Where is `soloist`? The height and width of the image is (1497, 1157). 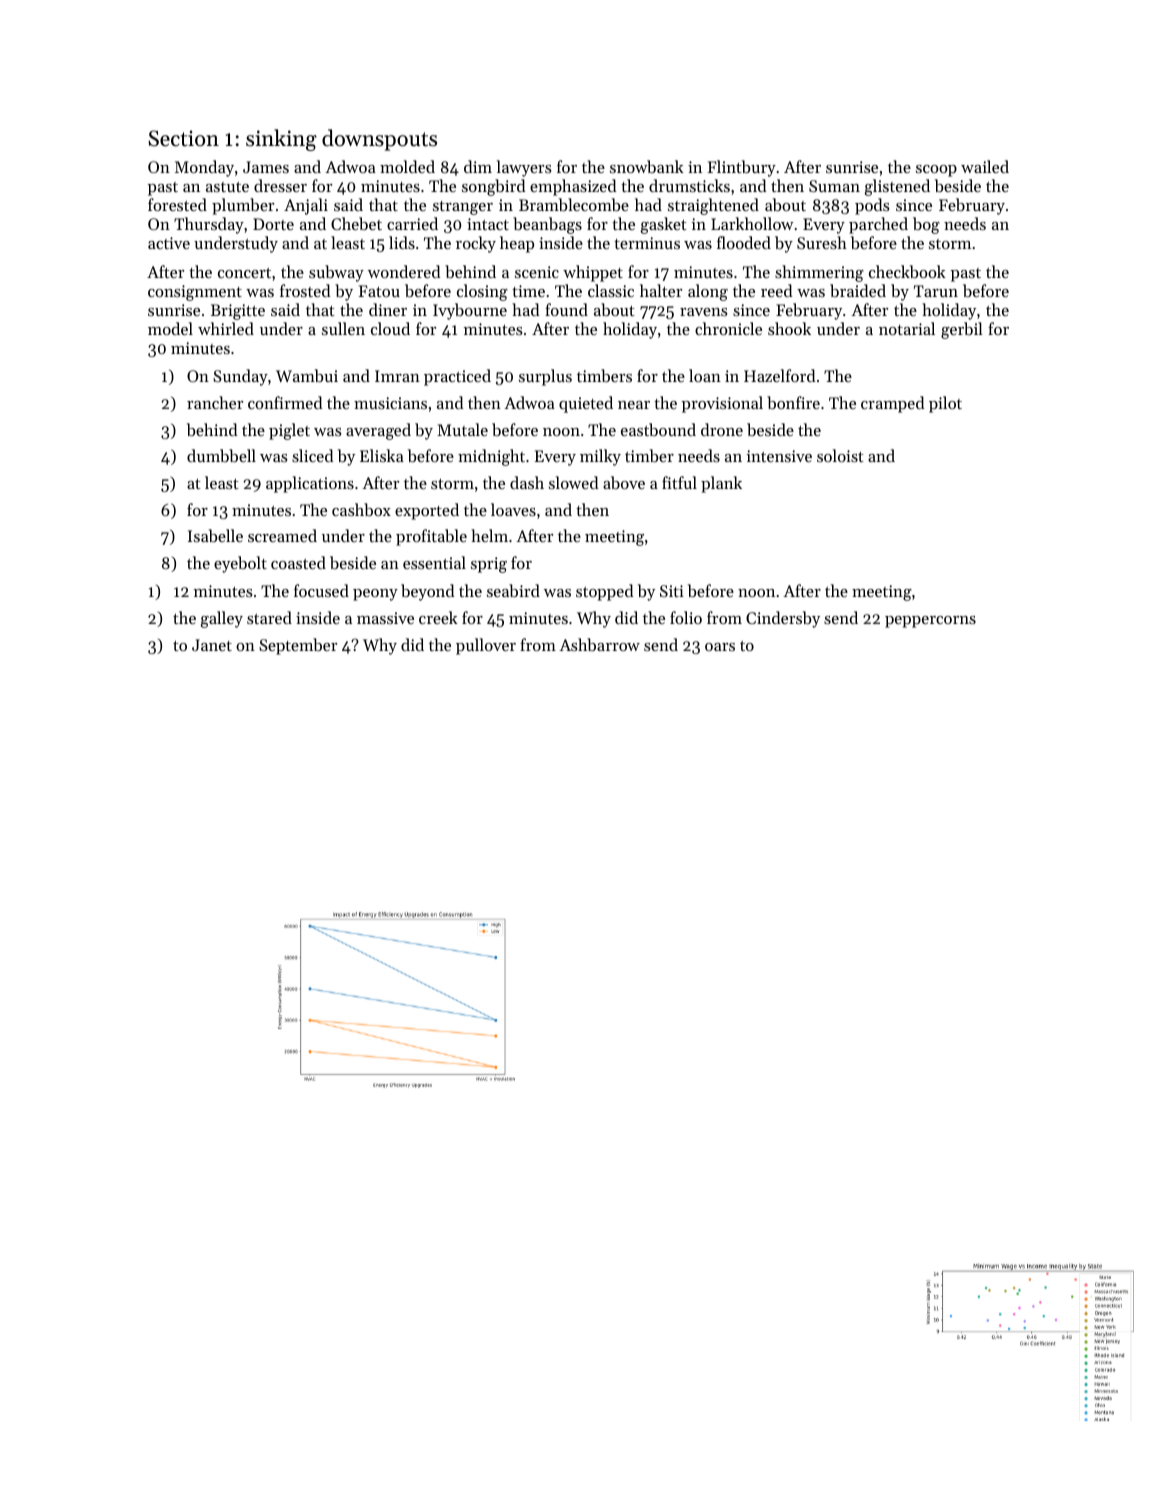
soloist is located at coordinates (840, 455).
